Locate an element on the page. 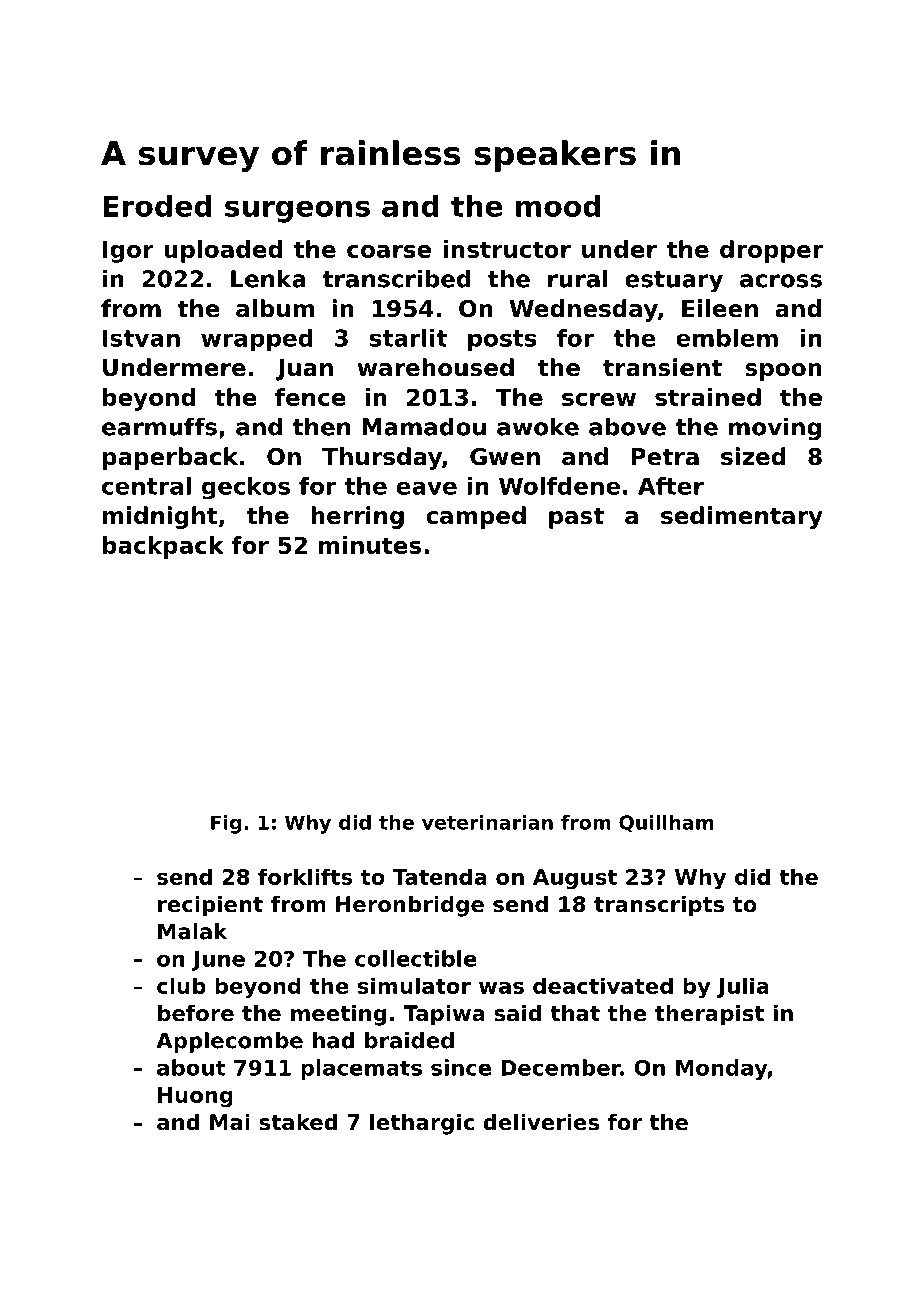  mood is located at coordinates (558, 206).
